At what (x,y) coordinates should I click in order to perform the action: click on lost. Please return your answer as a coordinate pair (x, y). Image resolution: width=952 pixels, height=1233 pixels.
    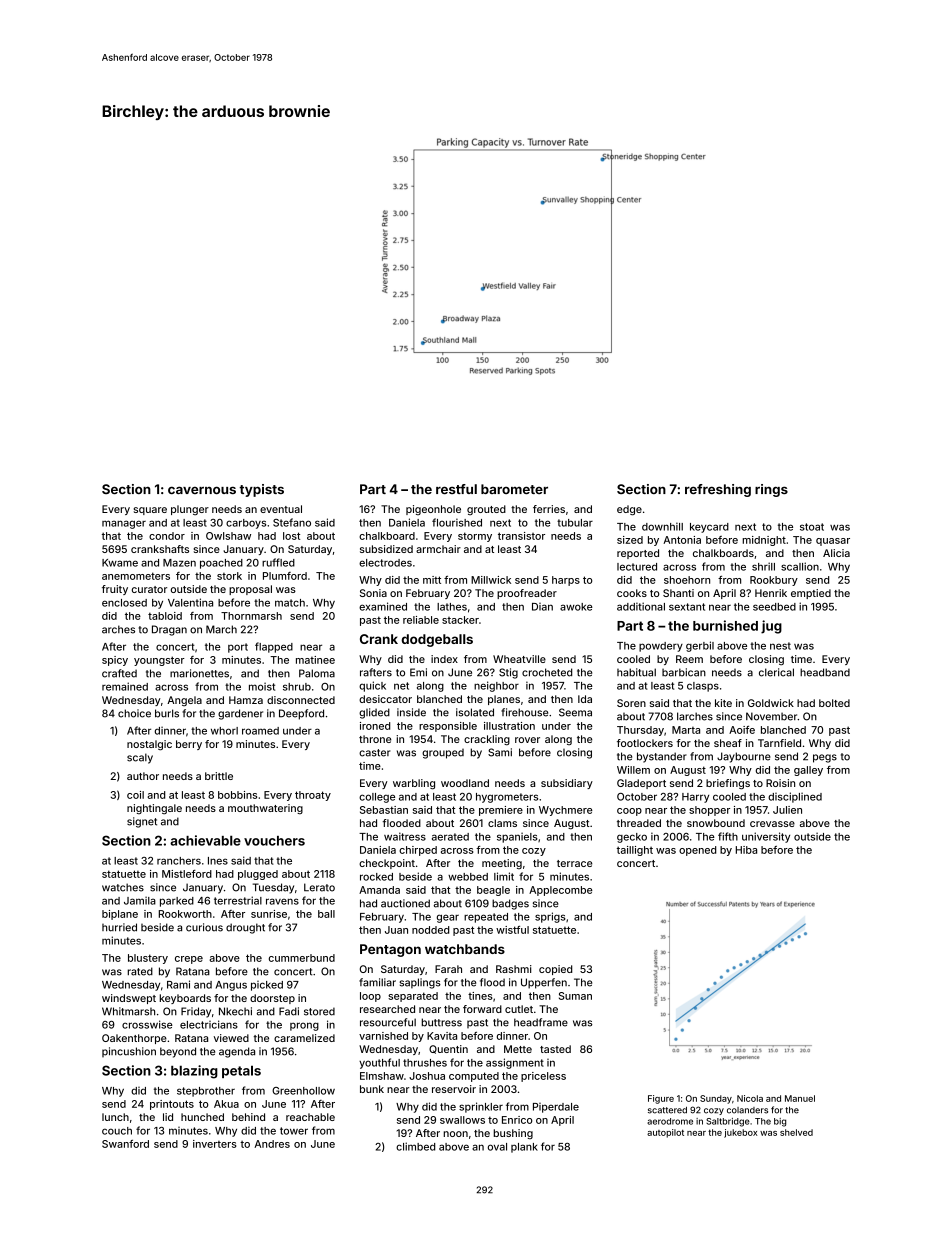
    Looking at the image, I should click on (291, 536).
